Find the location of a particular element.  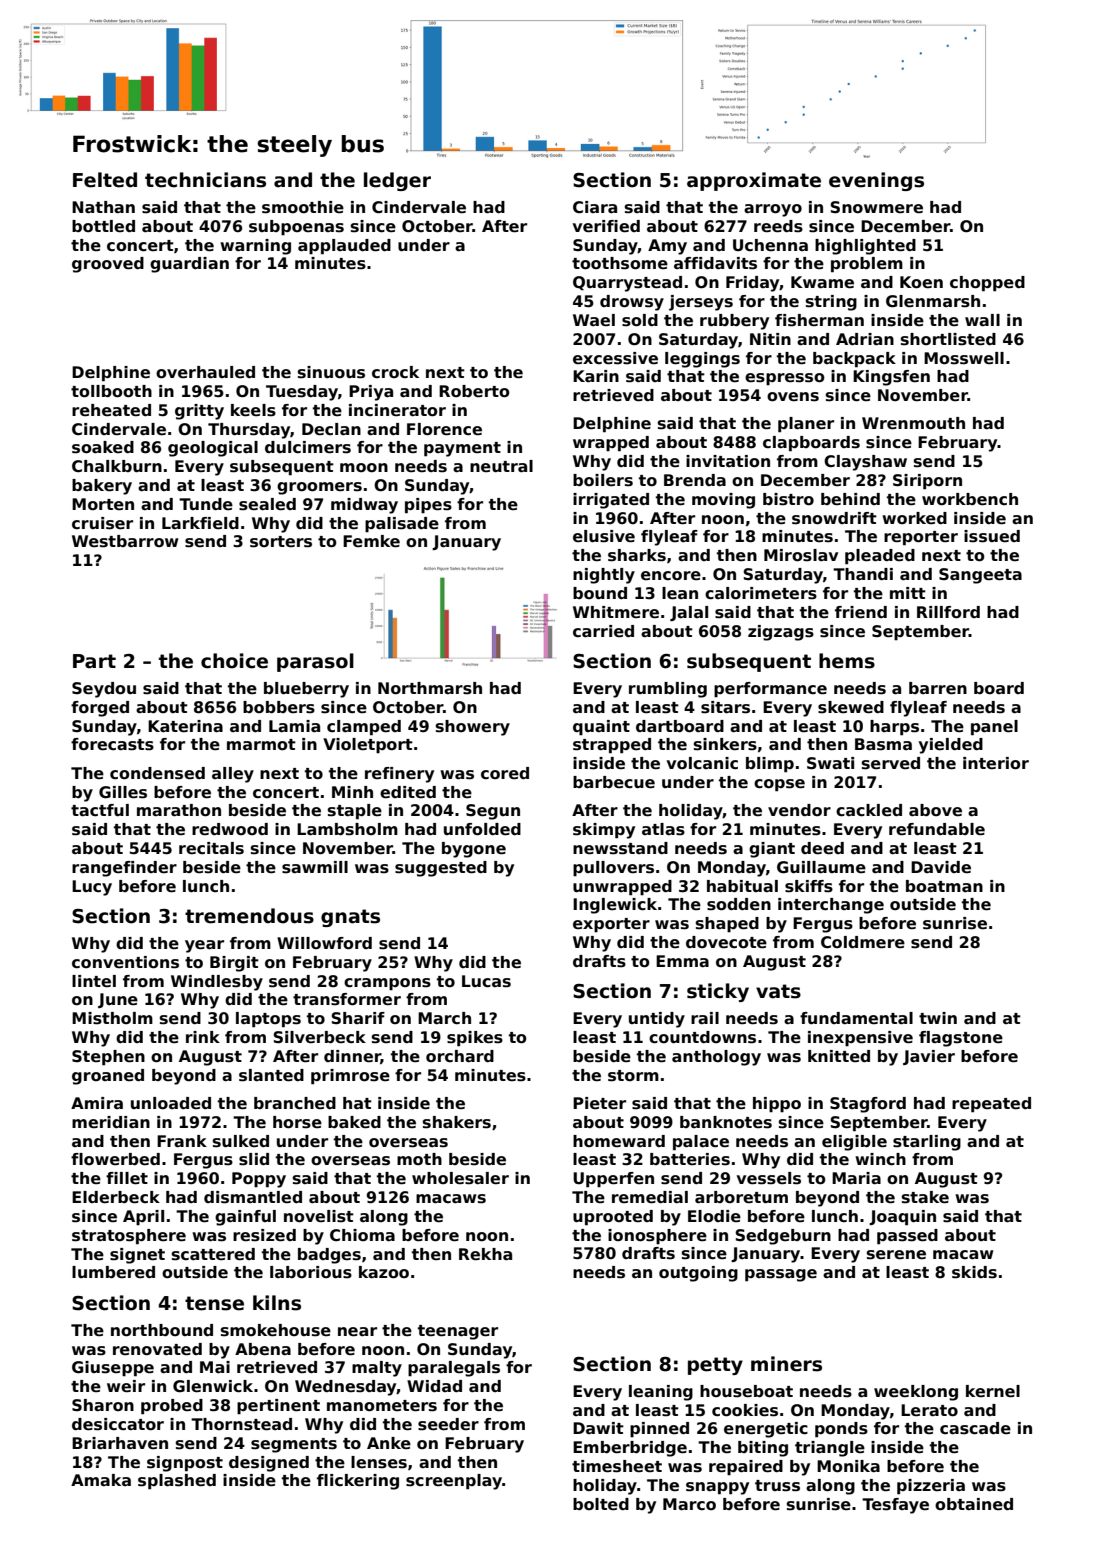

chopped is located at coordinates (987, 284).
